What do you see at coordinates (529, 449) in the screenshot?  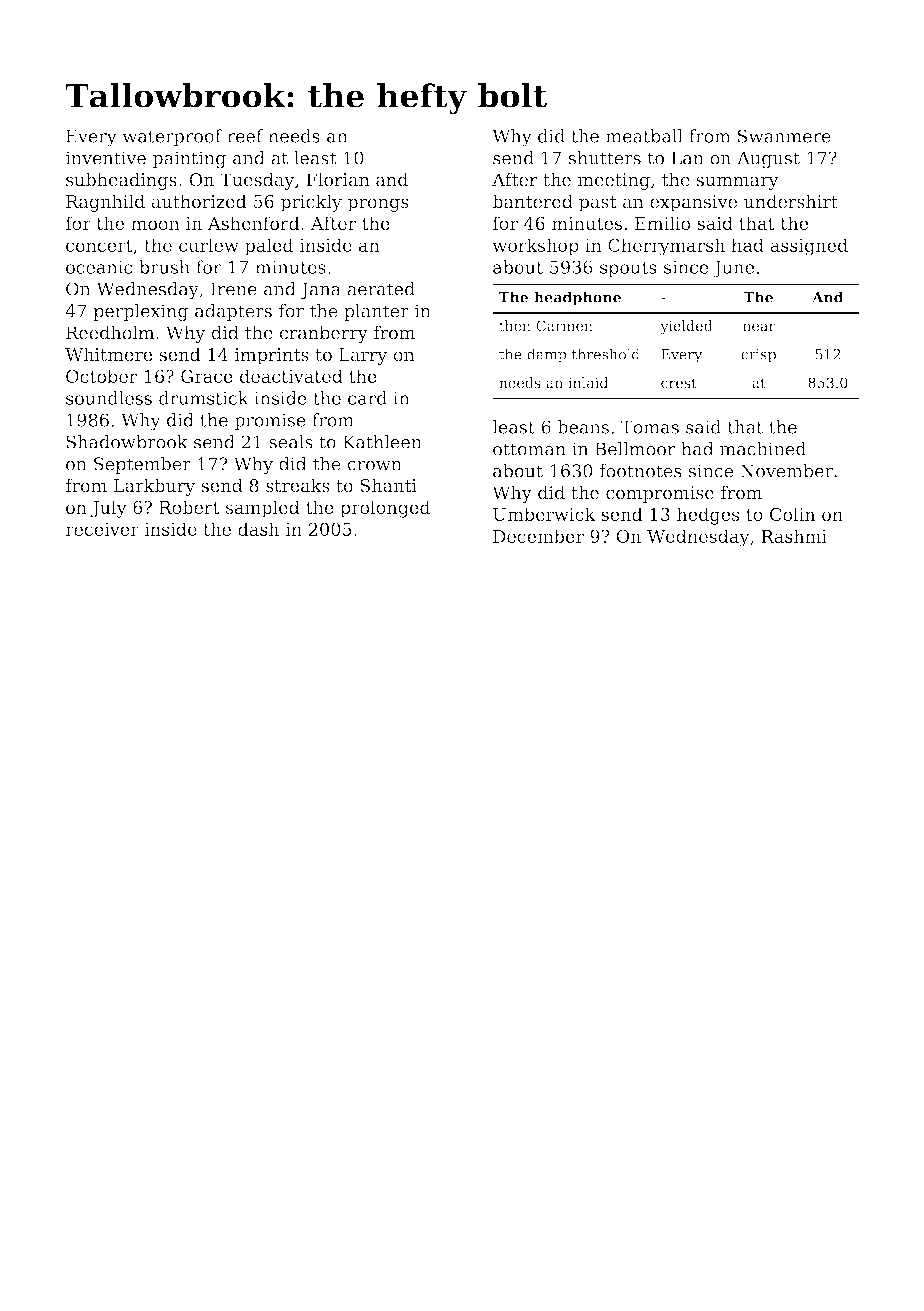 I see `ottoman` at bounding box center [529, 449].
